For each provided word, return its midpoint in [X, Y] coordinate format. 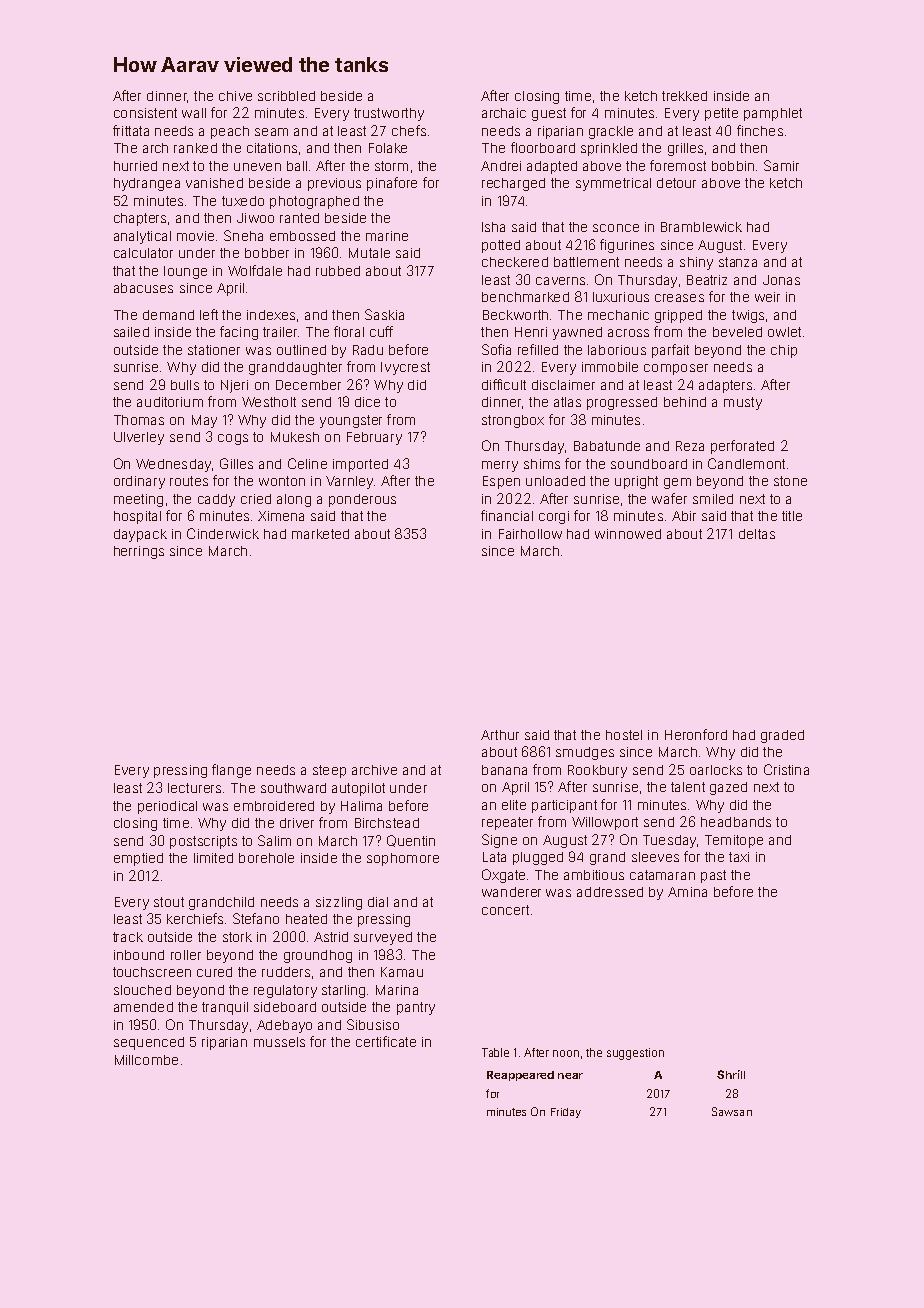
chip [784, 351]
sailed [131, 332]
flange [231, 771]
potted [501, 246]
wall [194, 113]
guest [549, 114]
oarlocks [716, 770]
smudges [585, 753]
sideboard [285, 1007]
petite [721, 114]
